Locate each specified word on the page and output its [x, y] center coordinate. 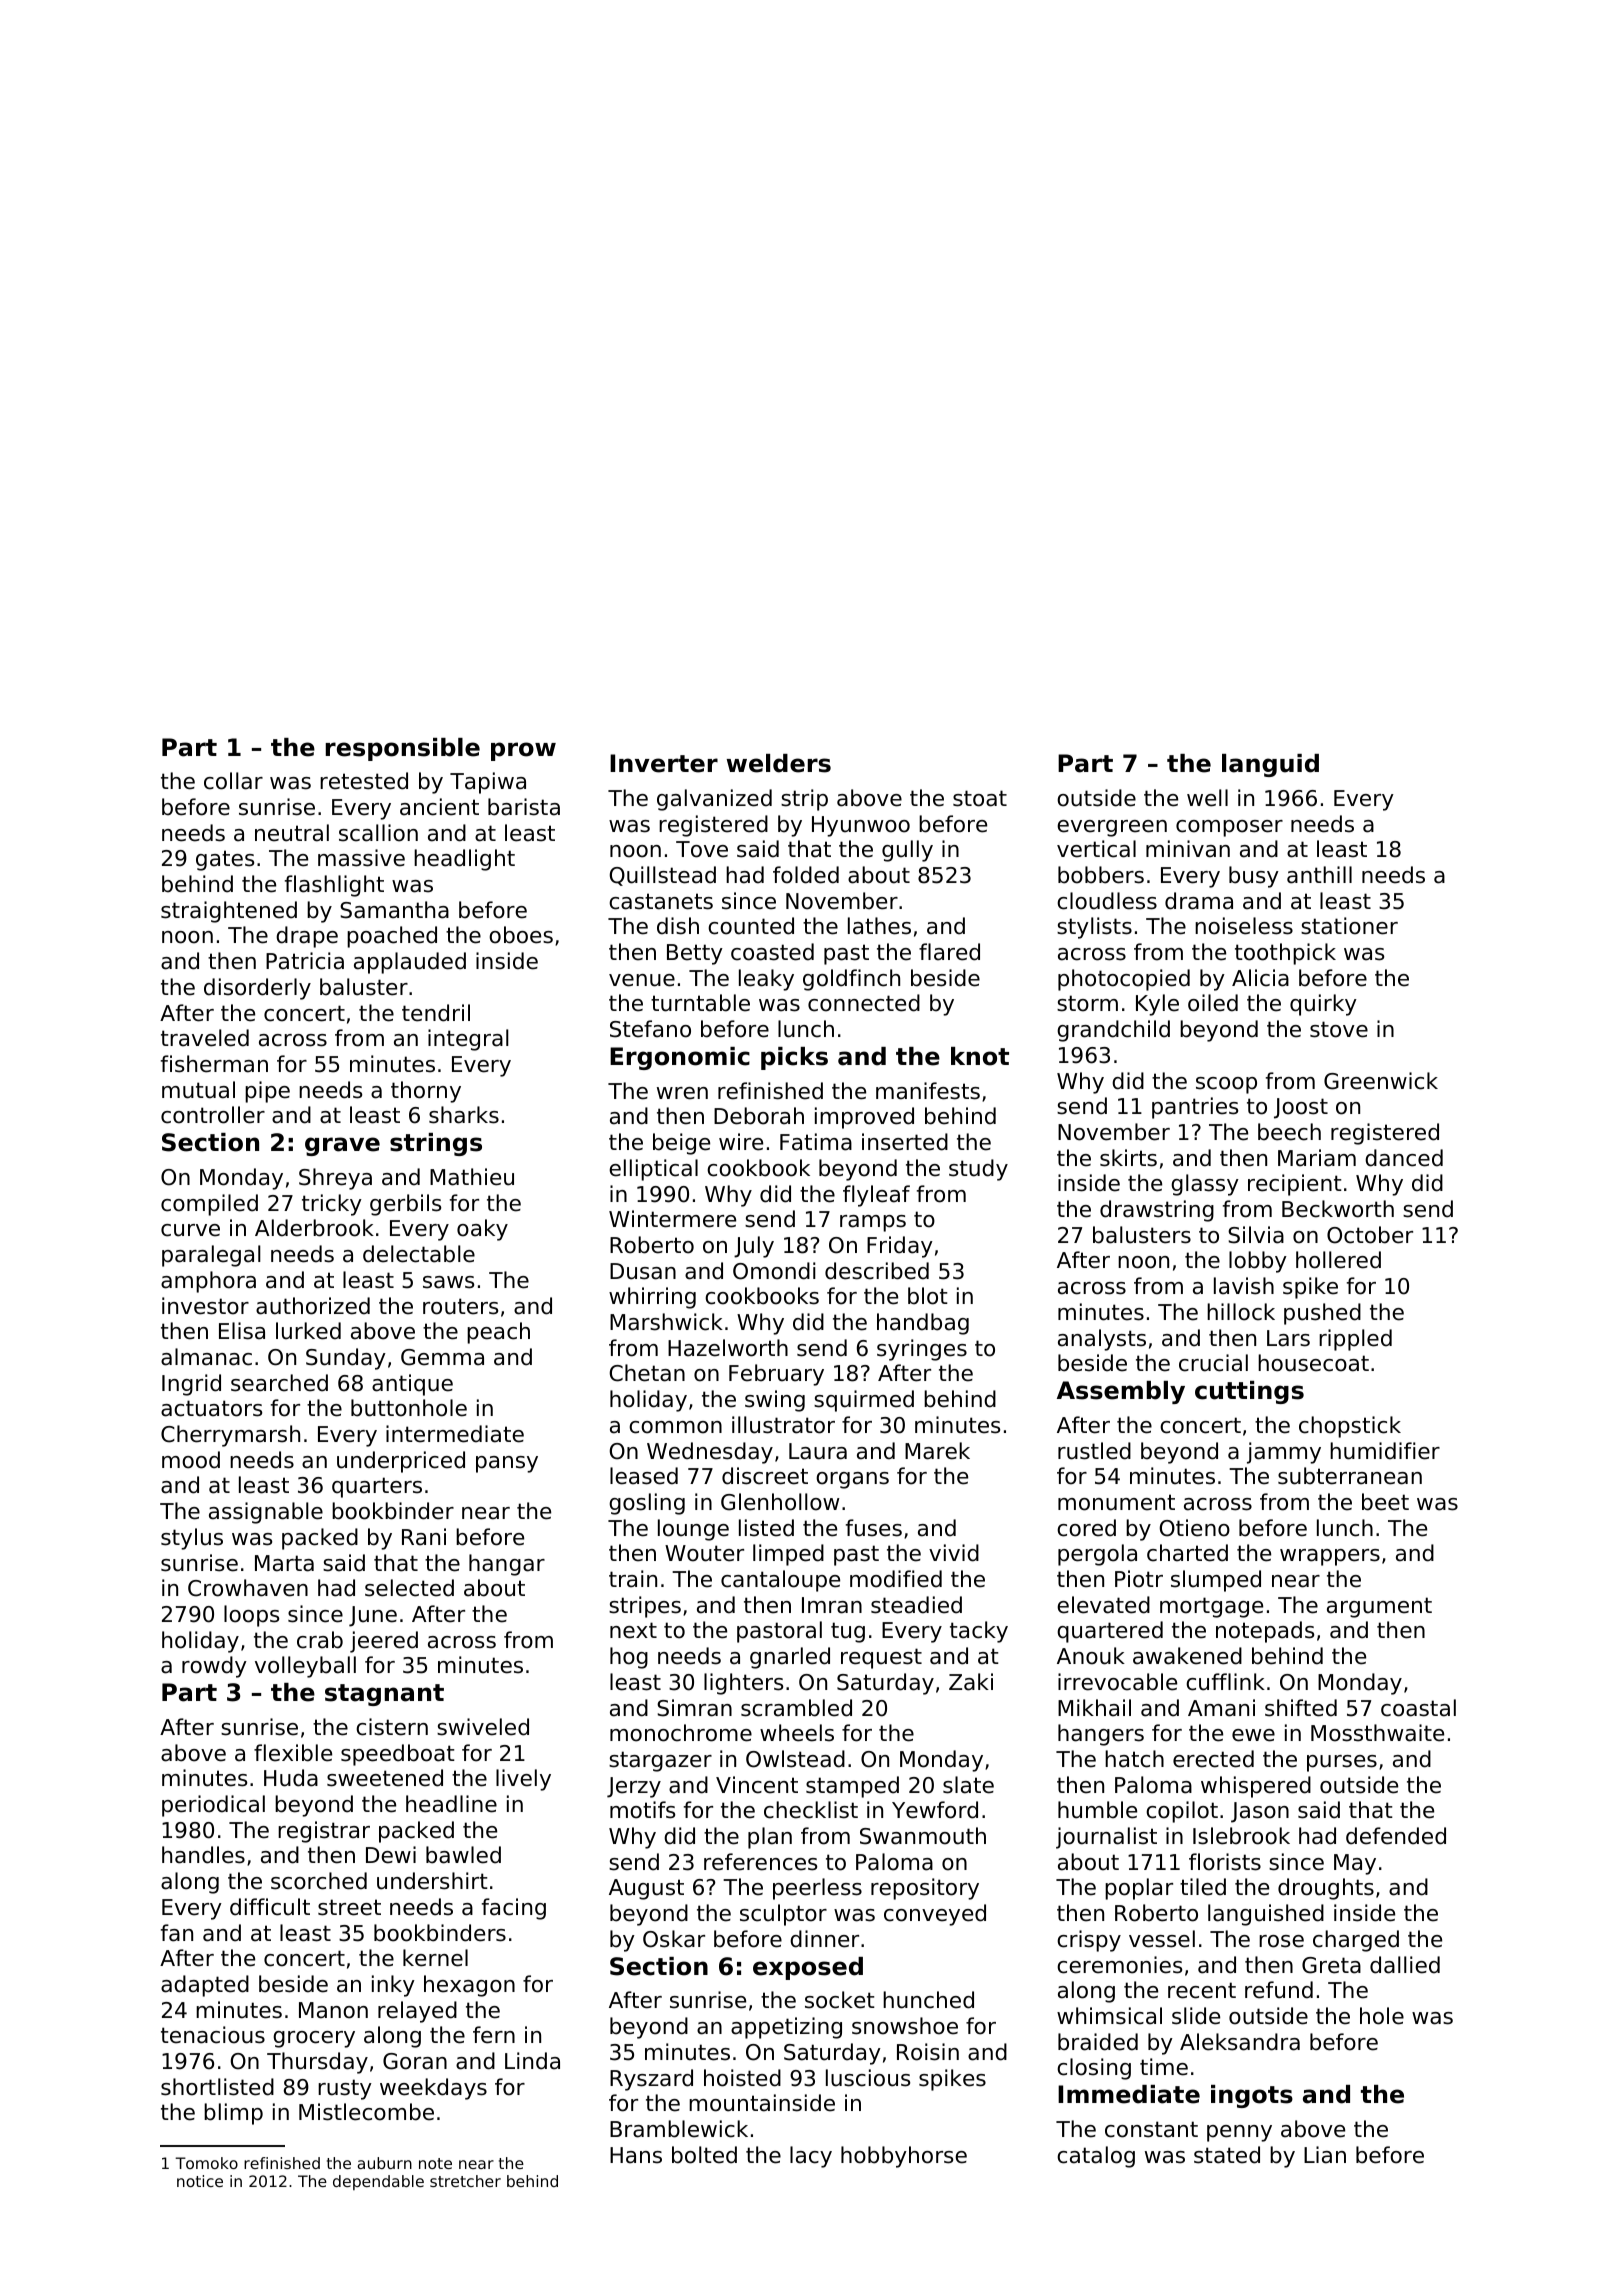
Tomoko [206, 2163]
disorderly [257, 989]
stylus [192, 1539]
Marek [937, 1451]
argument [1379, 1607]
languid [1270, 765]
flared [949, 952]
